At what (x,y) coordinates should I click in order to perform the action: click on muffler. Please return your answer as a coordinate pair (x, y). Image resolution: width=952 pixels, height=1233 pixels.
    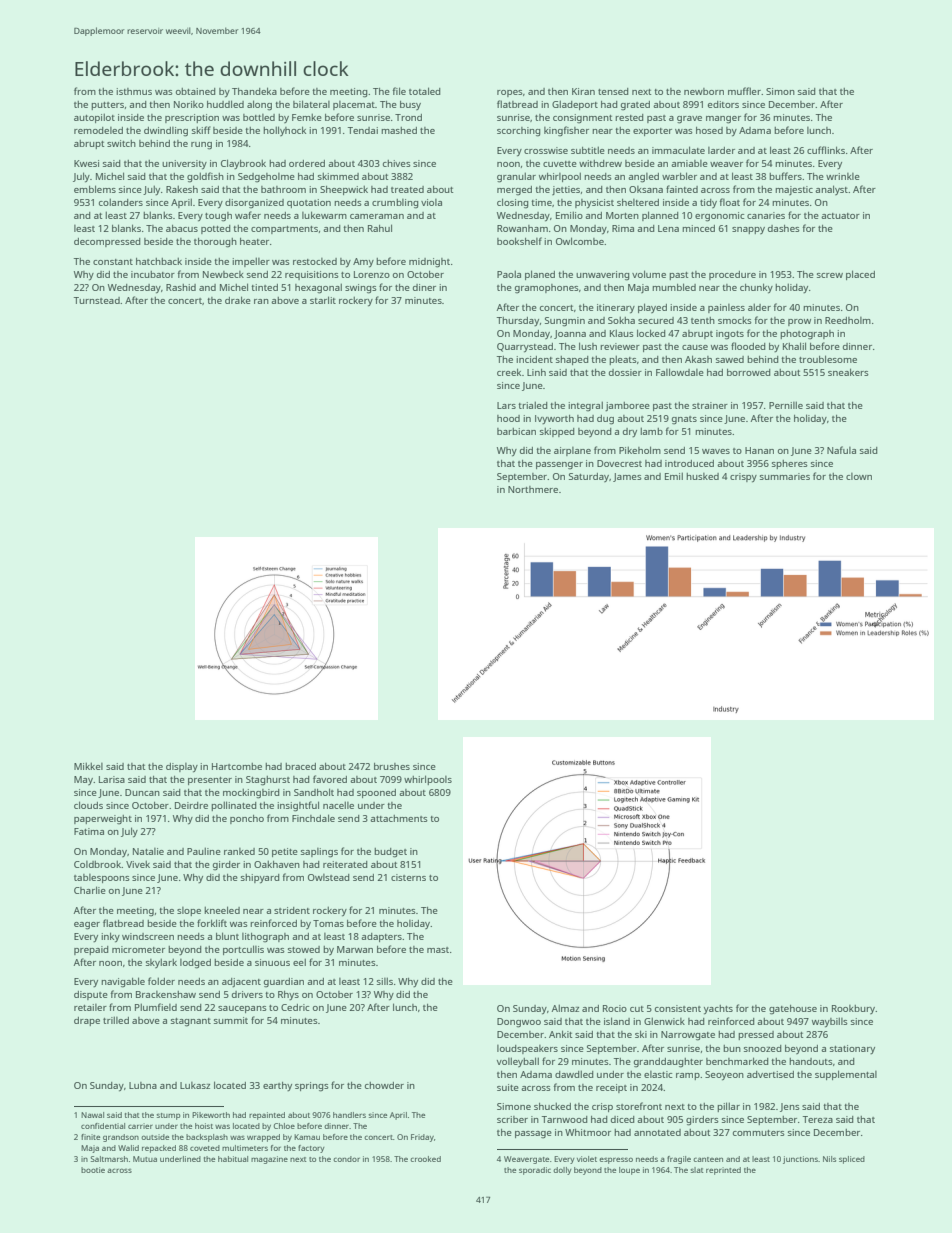
    Looking at the image, I should click on (744, 91).
